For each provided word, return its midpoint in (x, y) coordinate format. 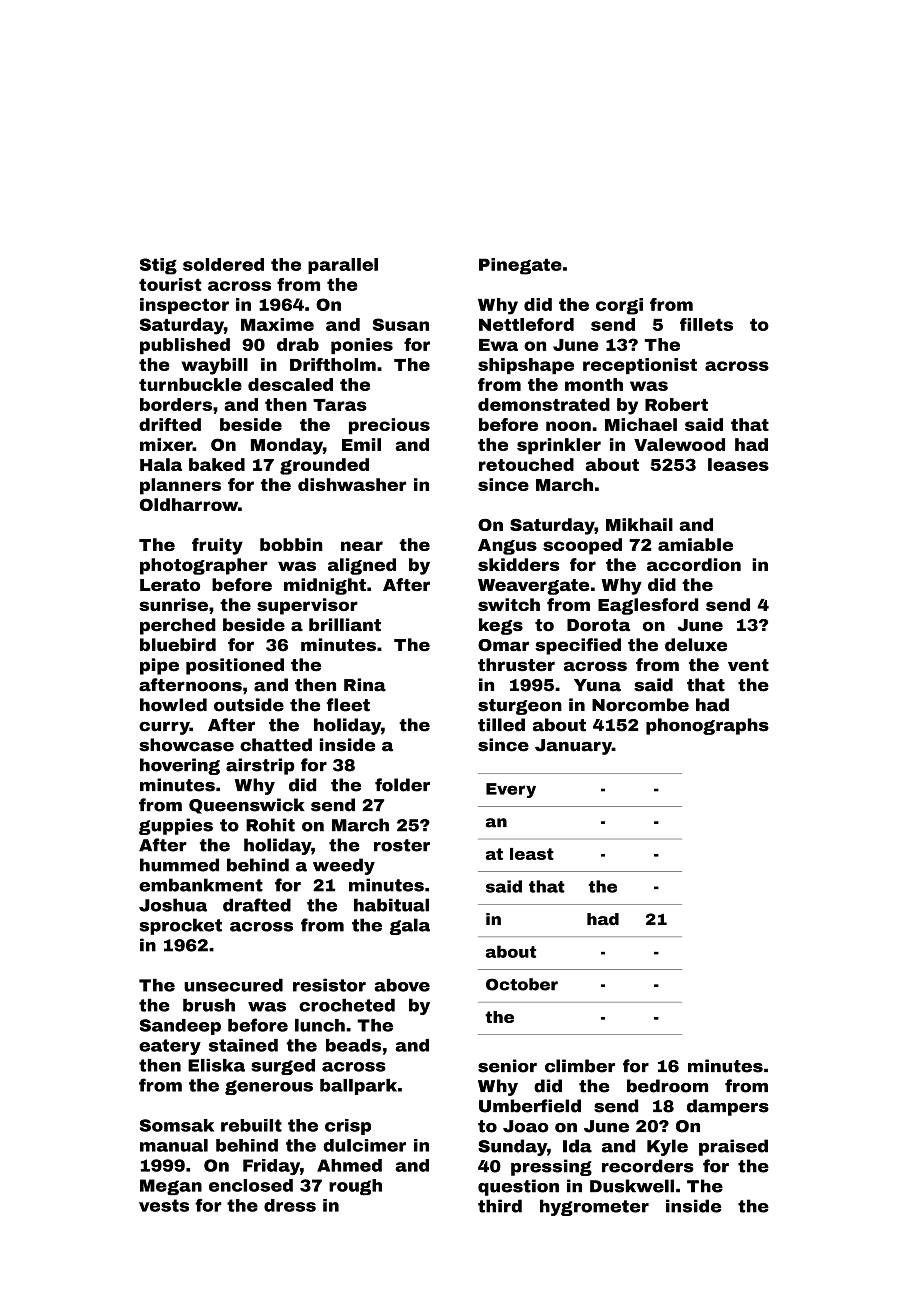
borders (176, 404)
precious (389, 426)
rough (355, 1187)
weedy (344, 866)
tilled (501, 725)
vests (164, 1205)
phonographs (707, 726)
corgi (619, 306)
